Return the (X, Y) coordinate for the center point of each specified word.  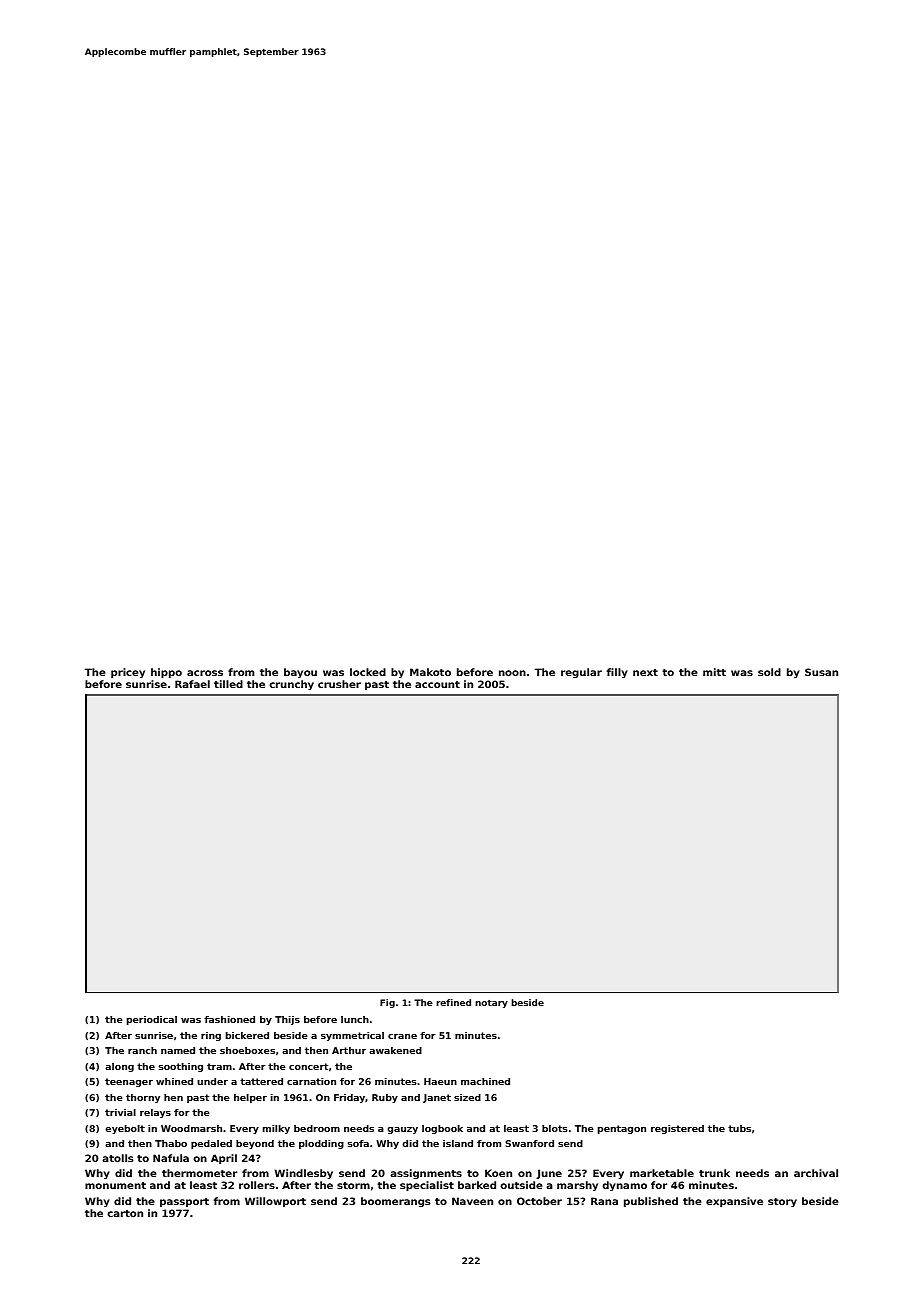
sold (769, 672)
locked (368, 672)
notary (491, 1004)
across (205, 673)
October (539, 1201)
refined (453, 1002)
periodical (152, 1020)
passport (184, 1202)
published (651, 1202)
